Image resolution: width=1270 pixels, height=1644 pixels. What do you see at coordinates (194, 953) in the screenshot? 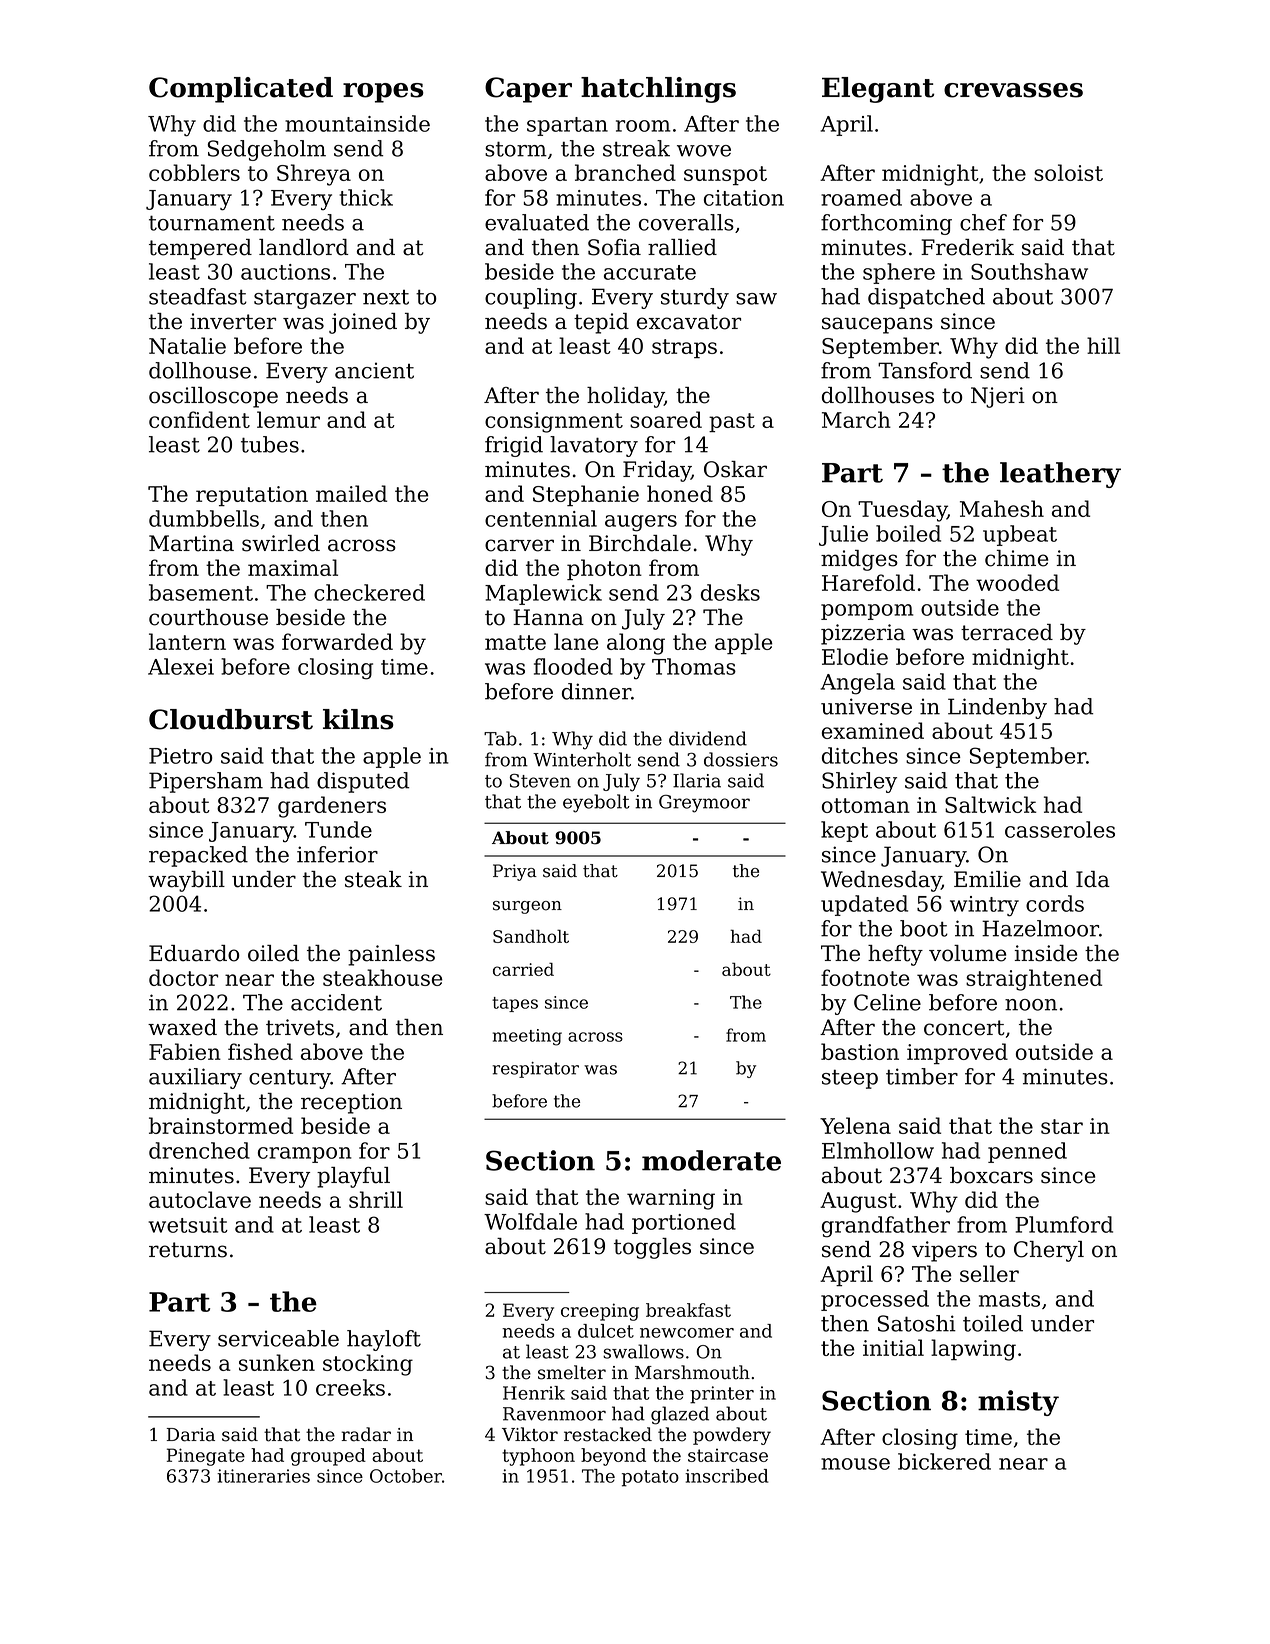
I see `Eduardo` at bounding box center [194, 953].
